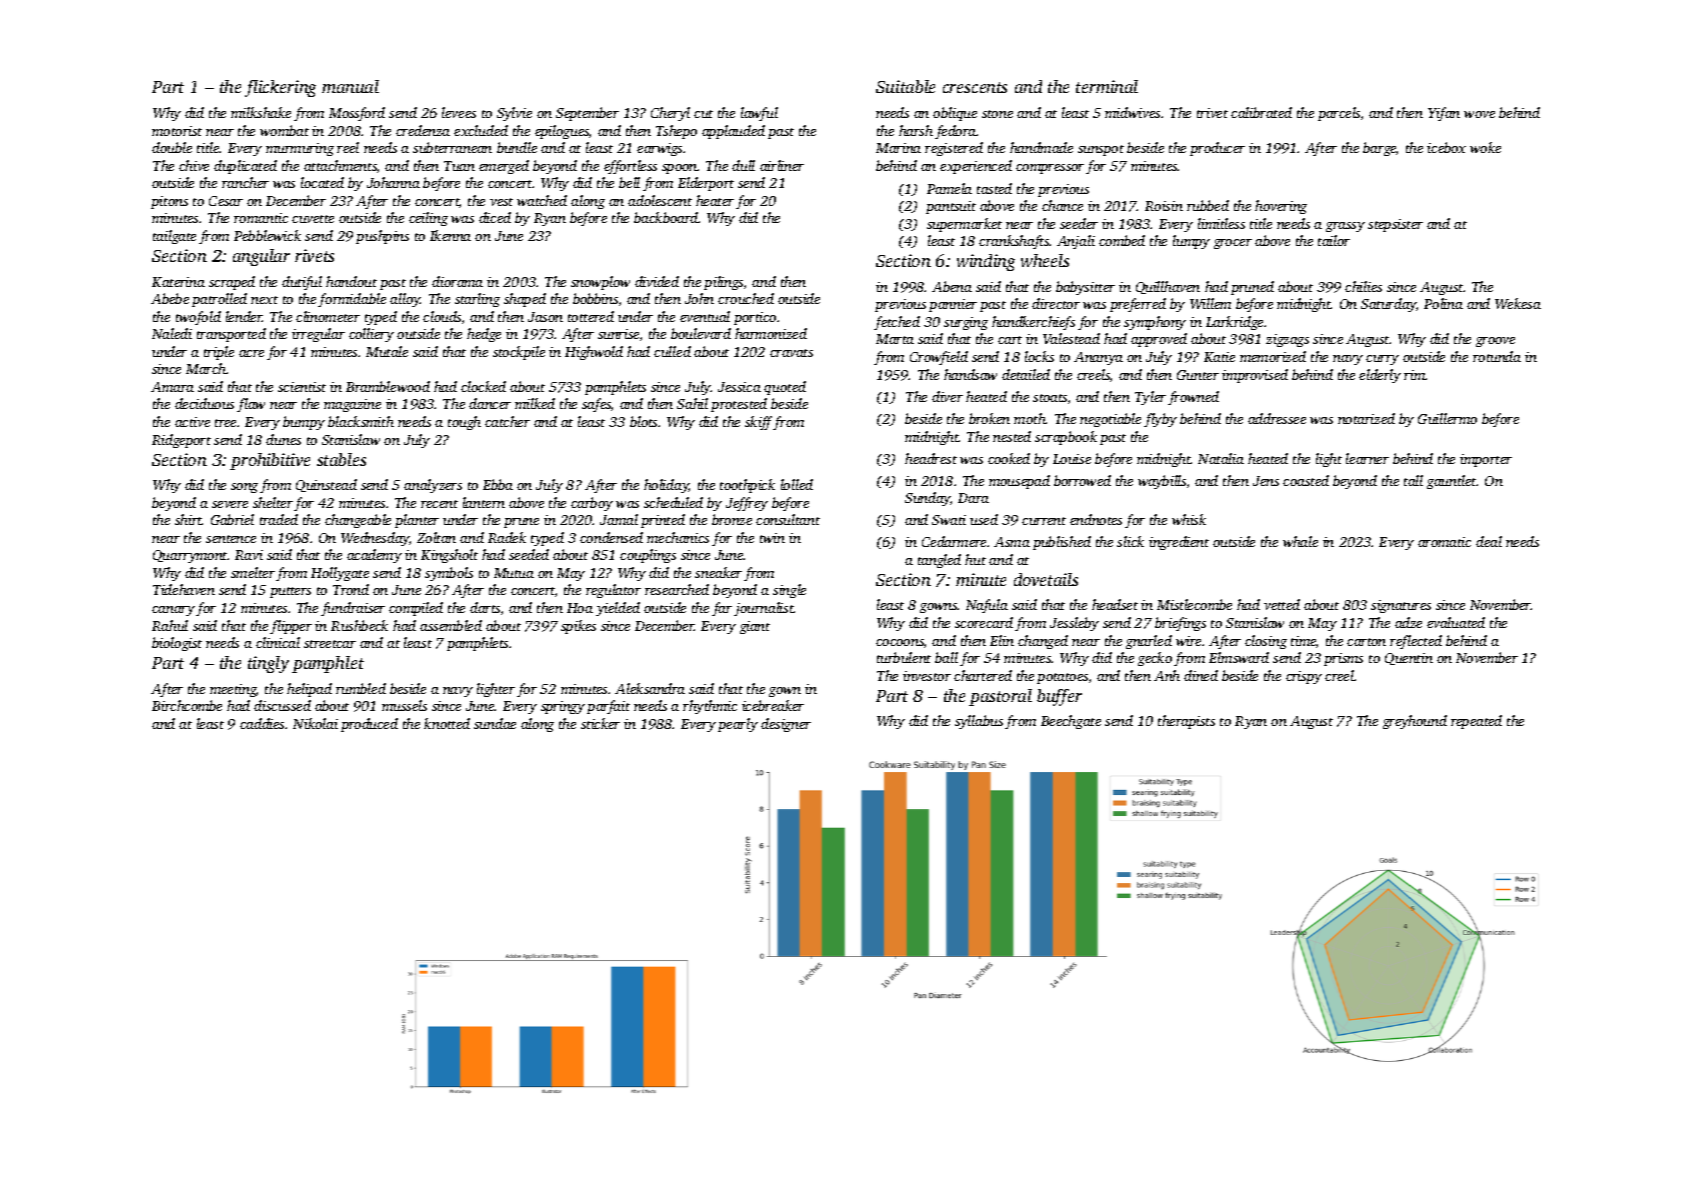 Image resolution: width=1699 pixels, height=1201 pixels. Describe the element at coordinates (949, 520) in the image. I see `Swati` at that location.
